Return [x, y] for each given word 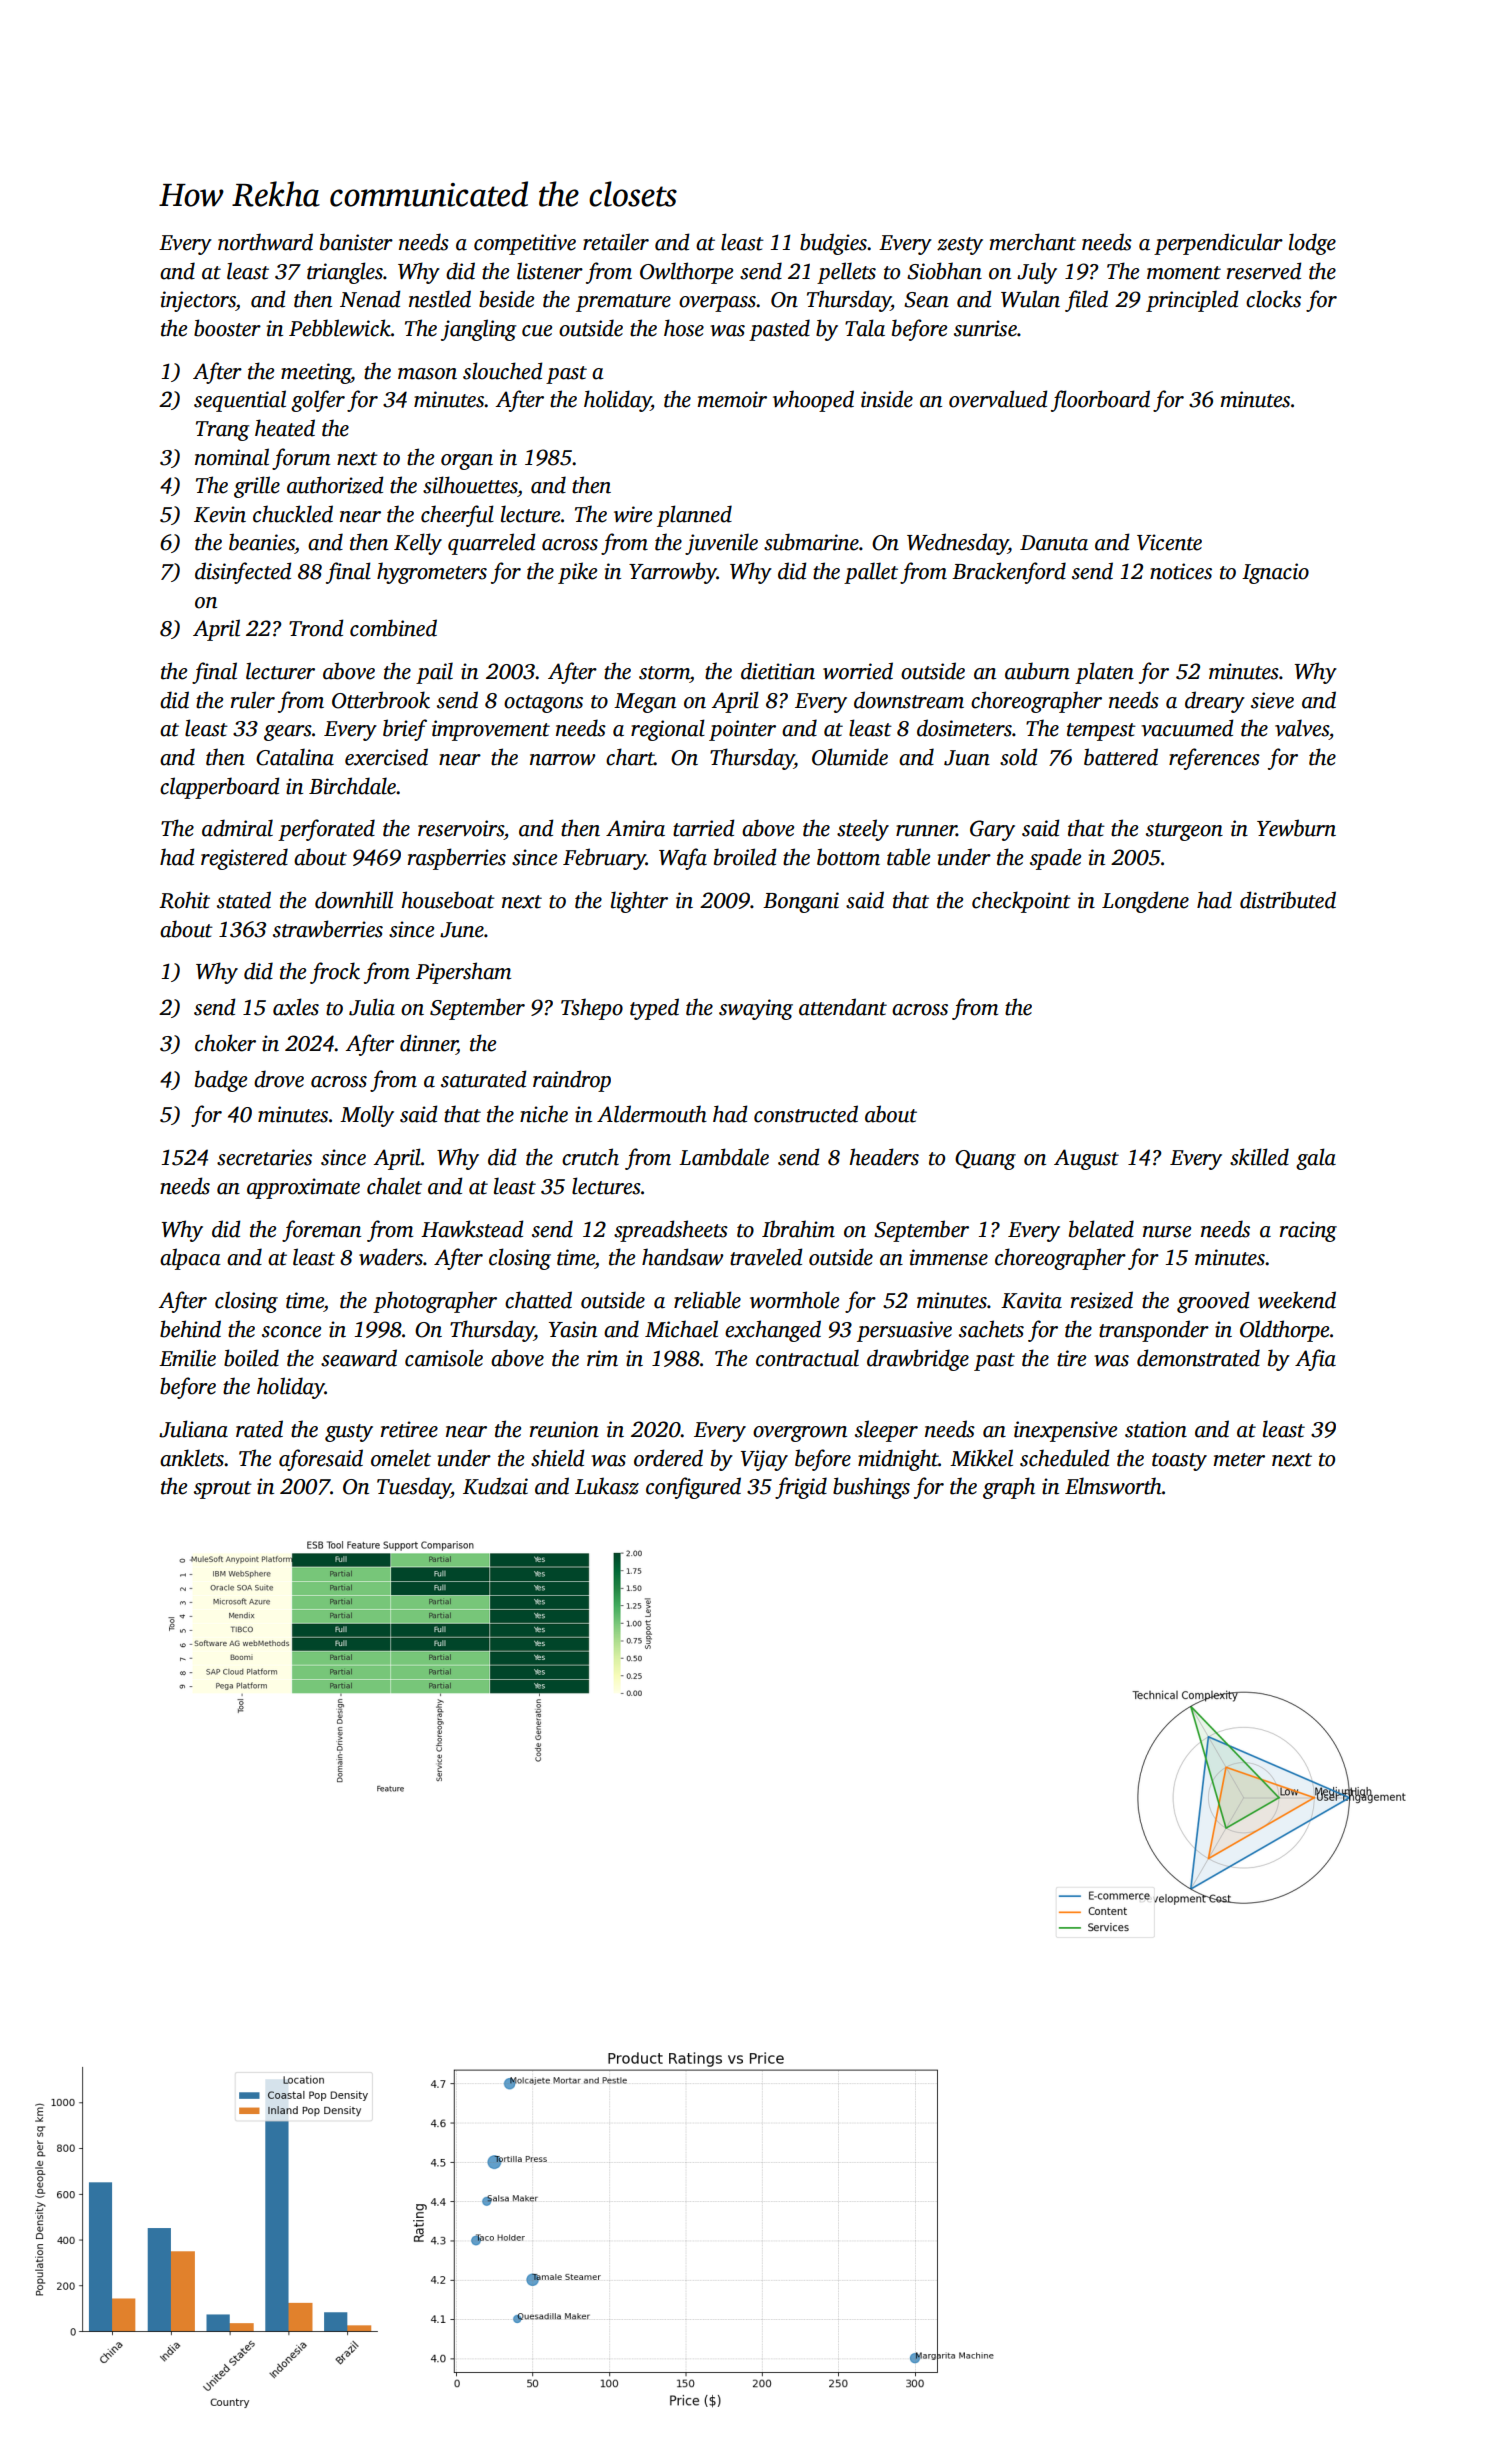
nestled [440, 299]
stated [244, 900]
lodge [1312, 244]
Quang [985, 1160]
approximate [303, 1188]
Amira [635, 828]
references [1214, 759]
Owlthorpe [686, 273]
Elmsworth [1113, 1486]
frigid [801, 1488]
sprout [223, 1490]
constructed [806, 1114]
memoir [732, 399]
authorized [335, 485]
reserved [1264, 271]
